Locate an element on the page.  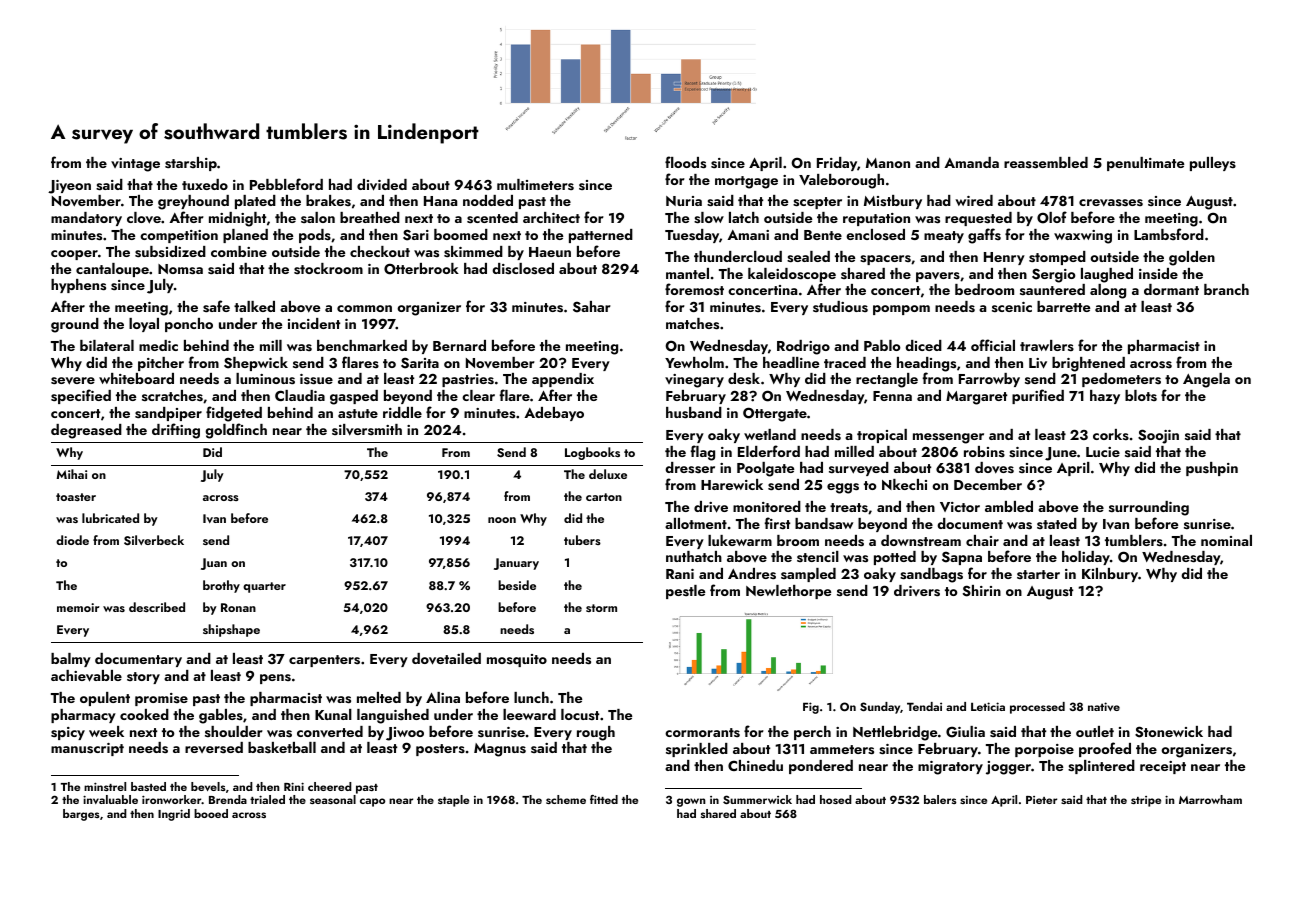
barges is located at coordinates (81, 815).
